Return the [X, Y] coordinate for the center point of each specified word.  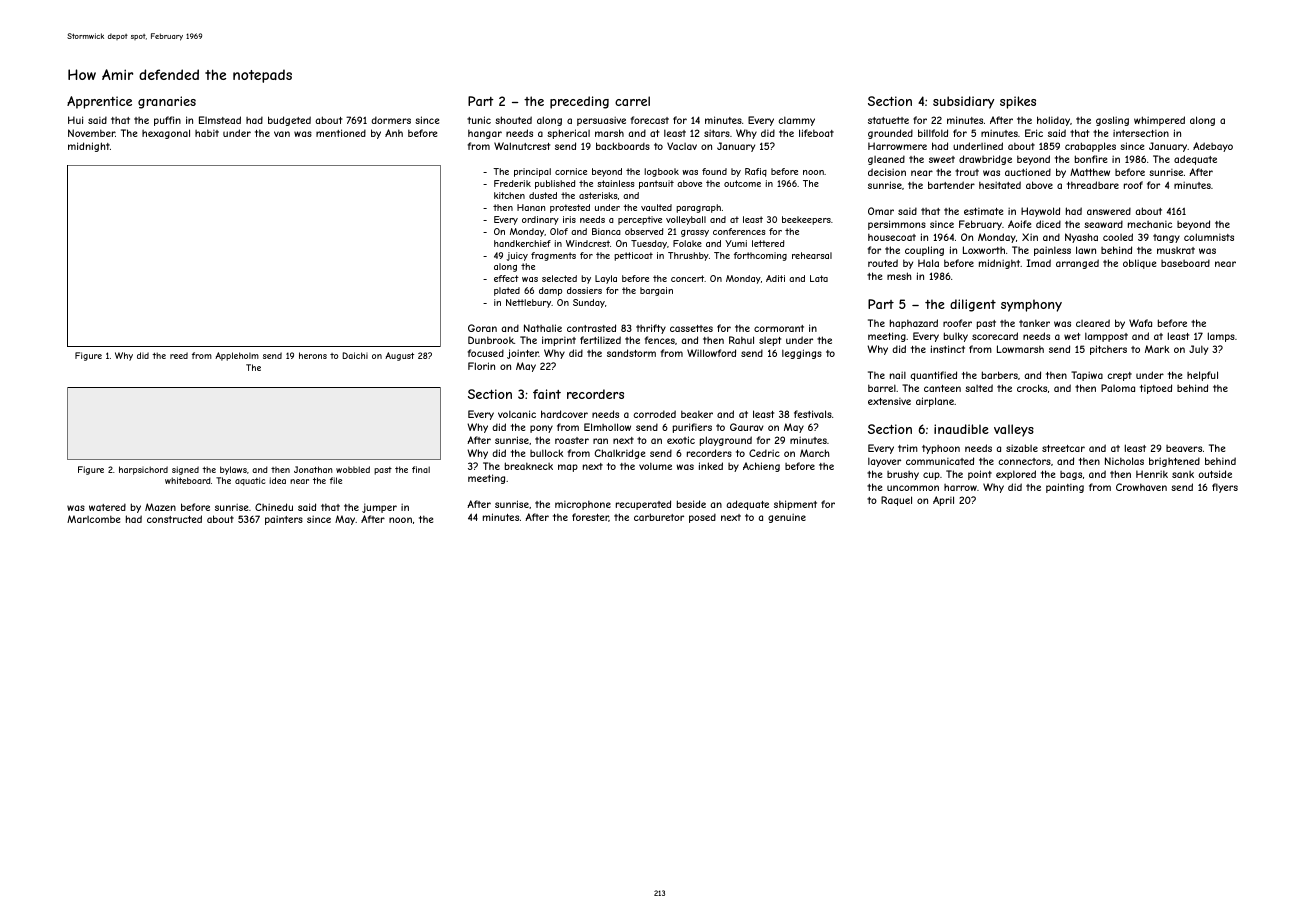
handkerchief [522, 243]
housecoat [892, 237]
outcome [742, 183]
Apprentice [99, 102]
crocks [1032, 388]
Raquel [896, 501]
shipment [795, 505]
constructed [174, 519]
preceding [579, 102]
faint [547, 394]
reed [179, 355]
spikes [1018, 102]
